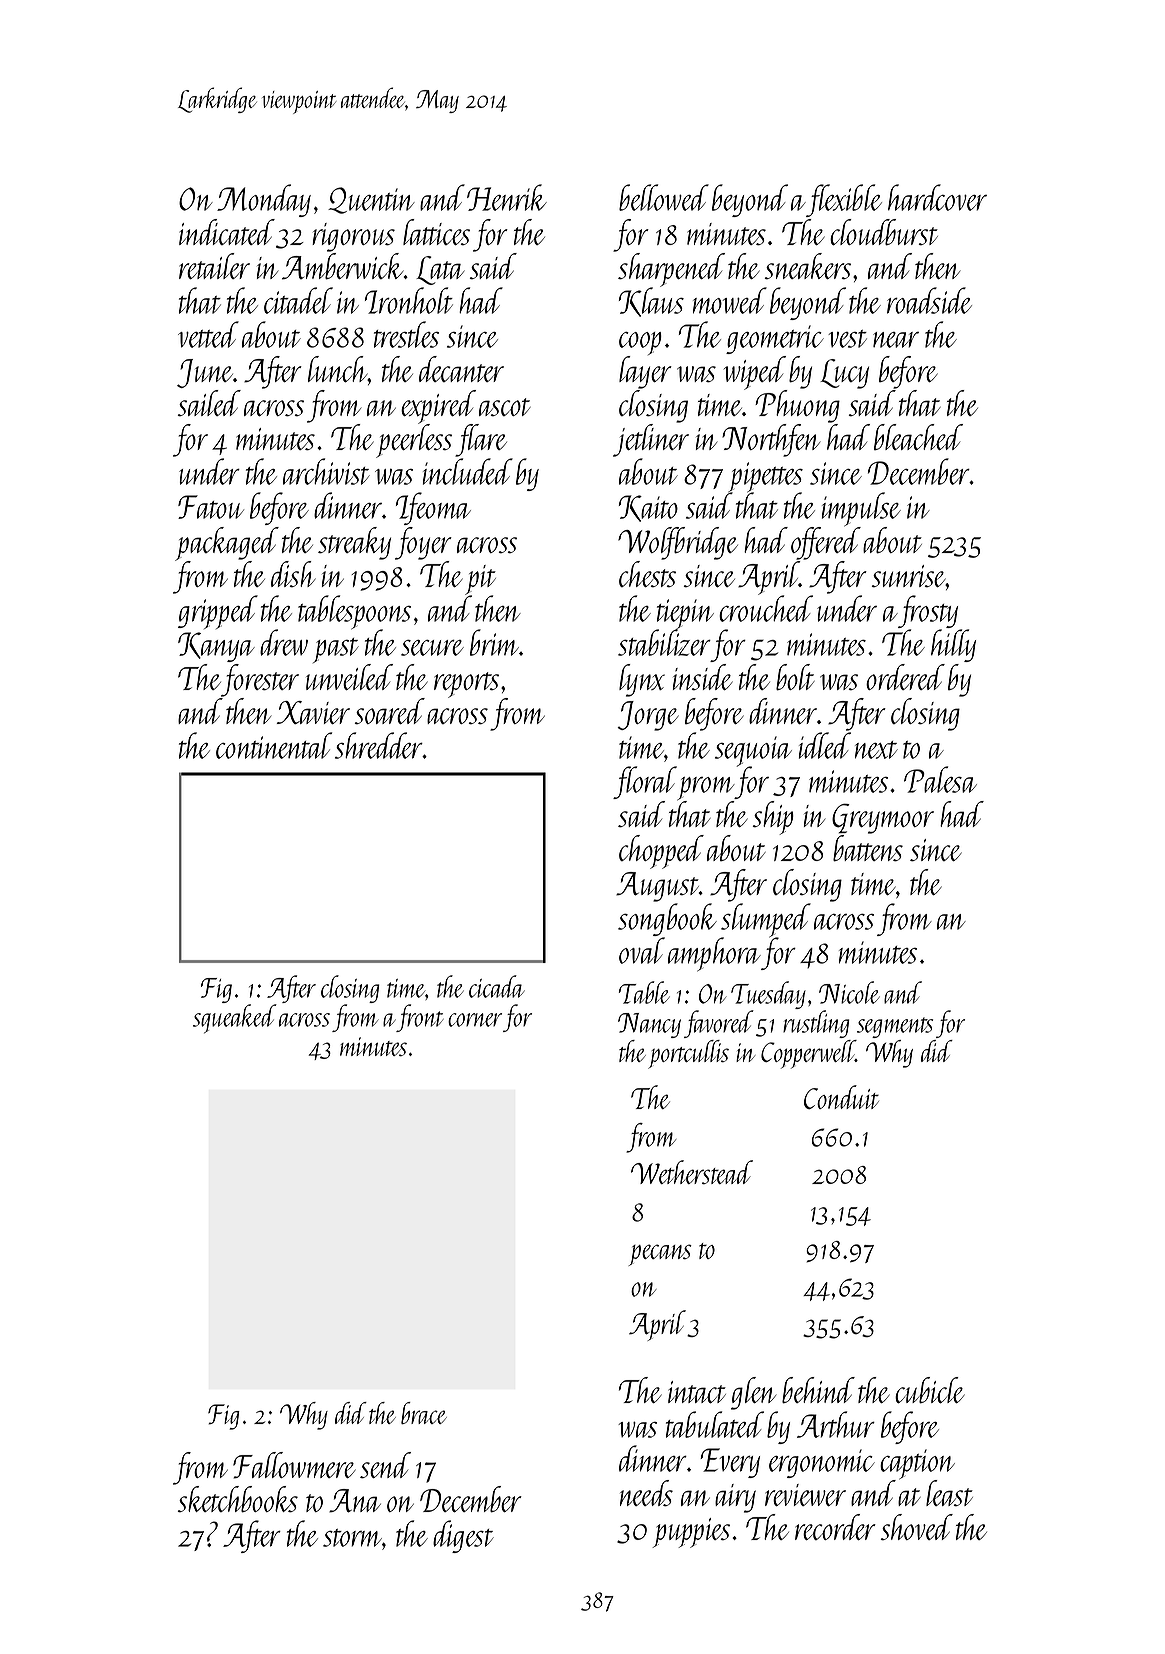 The height and width of the page is (1654, 1165). Describe the element at coordinates (420, 1018) in the page. I see `front` at that location.
